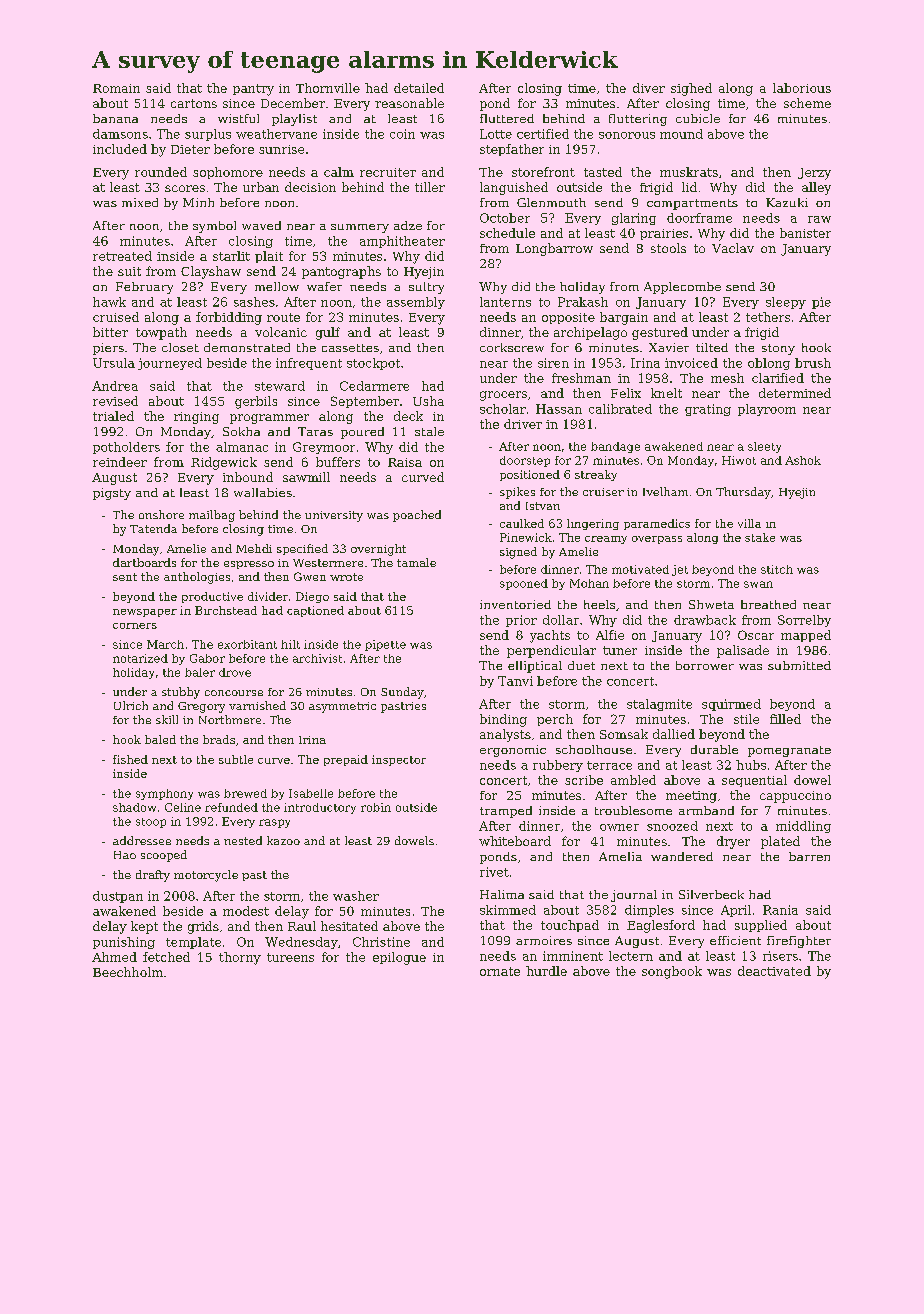  Describe the element at coordinates (525, 461) in the screenshot. I see `doorstep` at that location.
